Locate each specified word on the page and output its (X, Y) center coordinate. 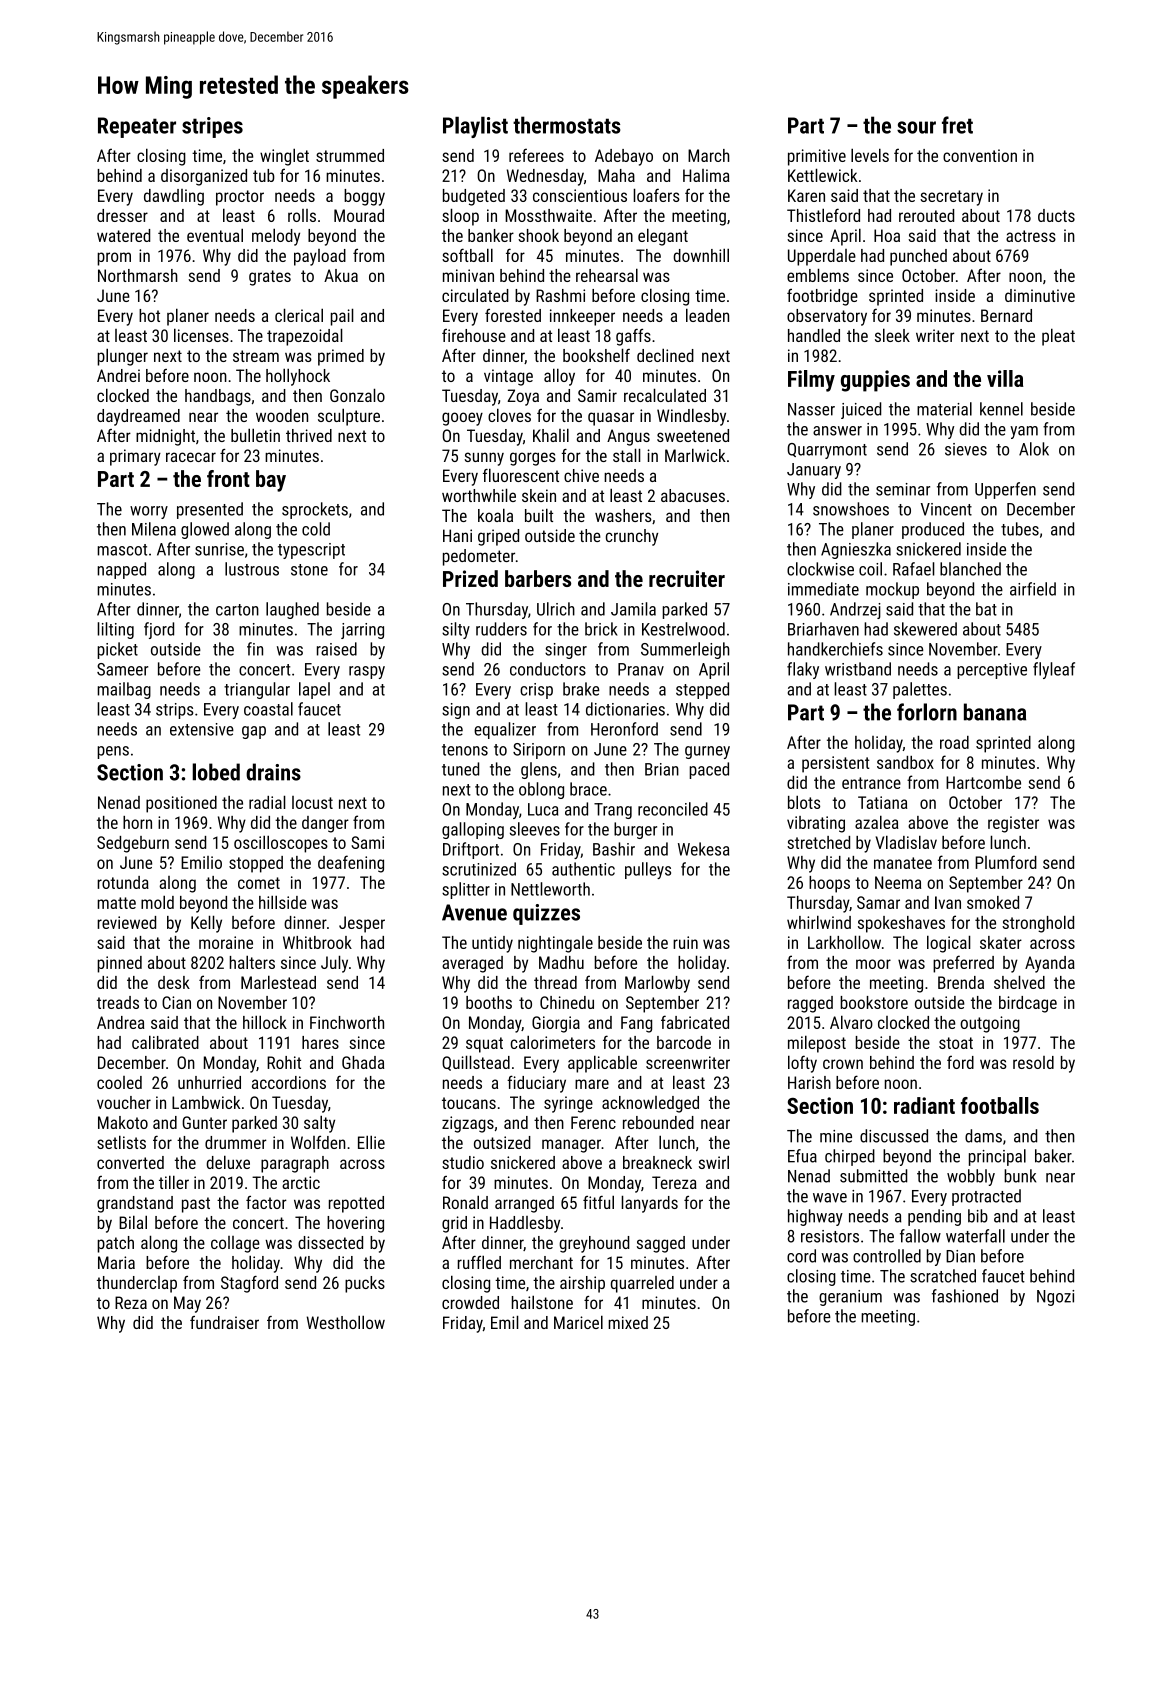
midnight (165, 437)
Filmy (811, 381)
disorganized (204, 177)
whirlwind (819, 922)
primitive (817, 157)
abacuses (693, 495)
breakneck (657, 1162)
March (708, 155)
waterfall (975, 1236)
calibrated (165, 1042)
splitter (466, 890)
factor (266, 1202)
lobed (216, 772)
